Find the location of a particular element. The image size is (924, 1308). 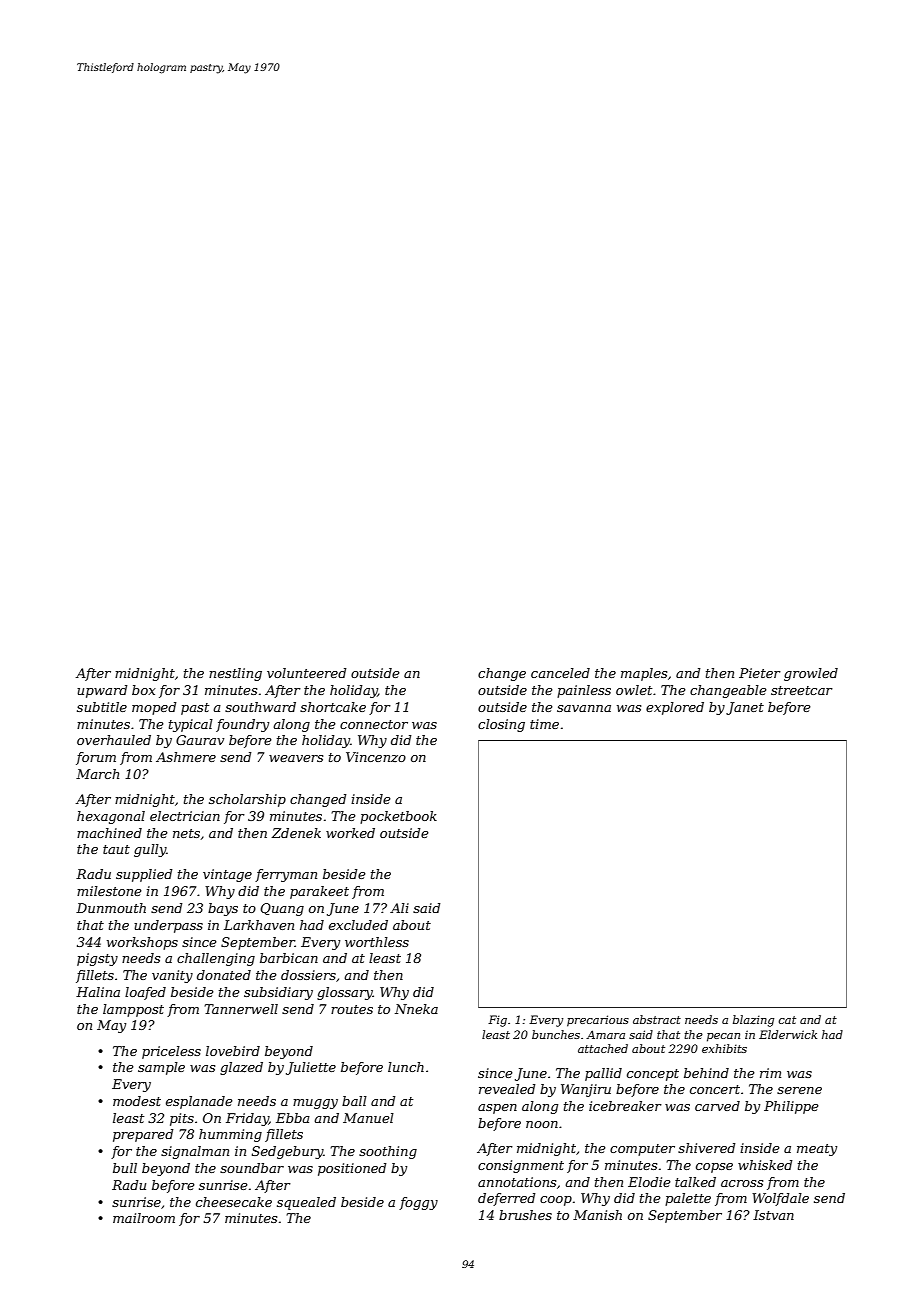

Nneka is located at coordinates (416, 1009).
